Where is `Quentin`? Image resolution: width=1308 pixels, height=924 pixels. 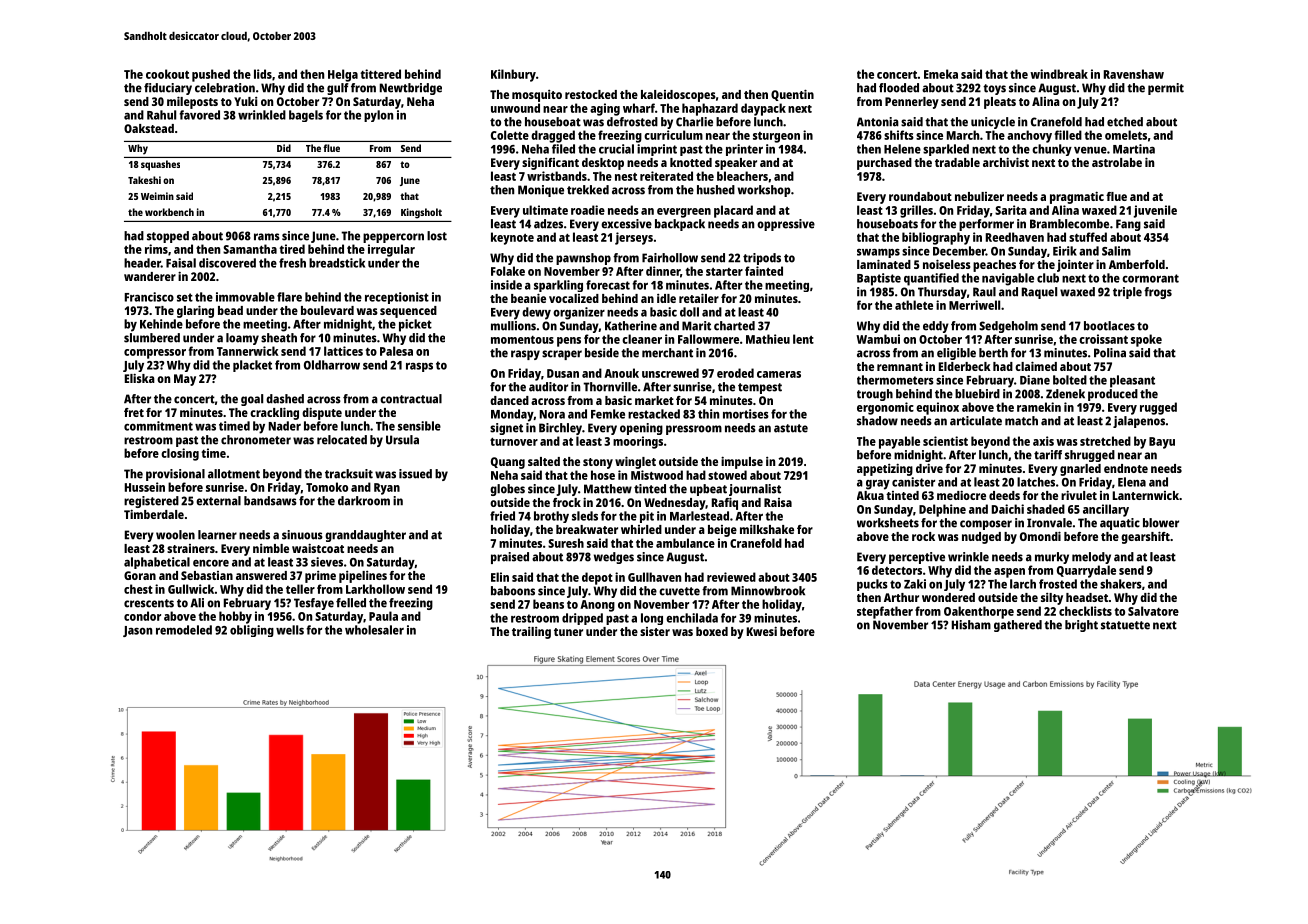
Quentin is located at coordinates (792, 95).
